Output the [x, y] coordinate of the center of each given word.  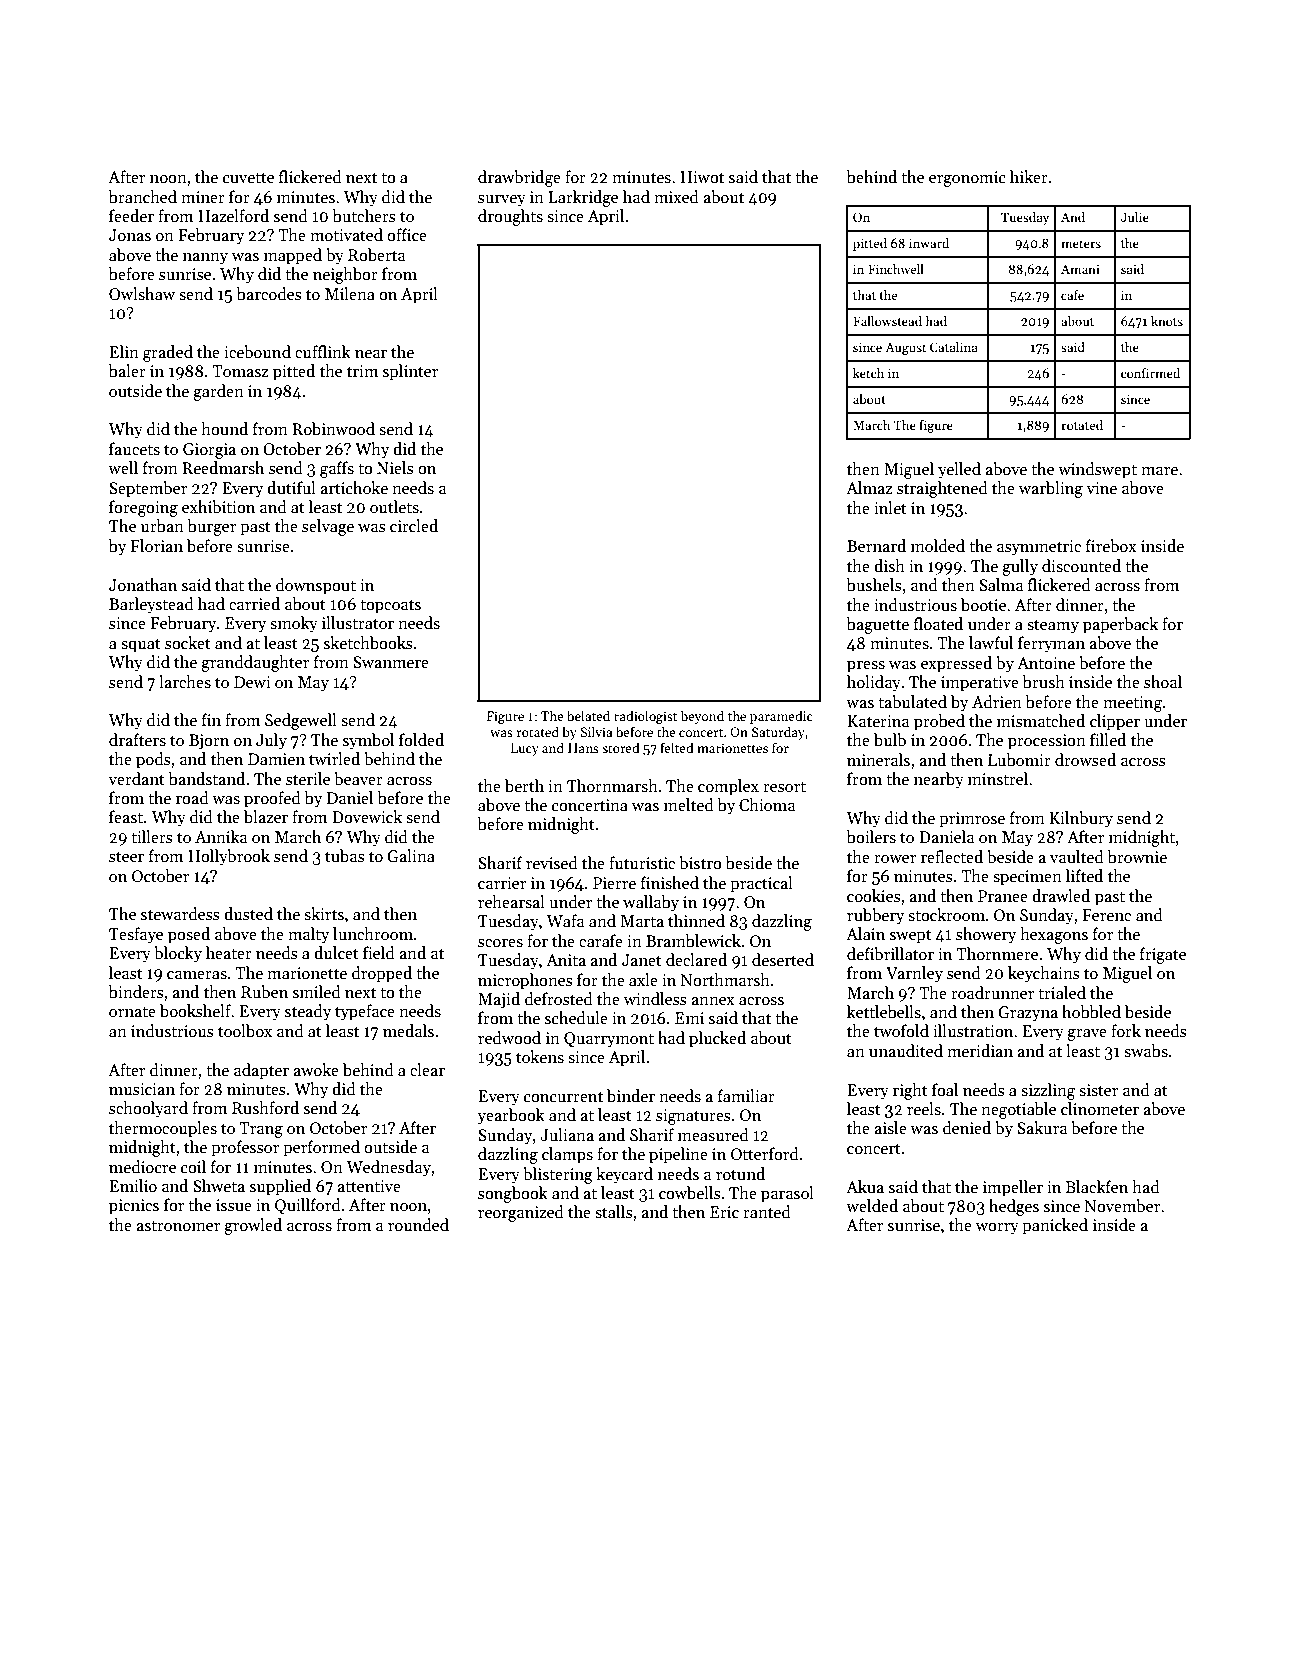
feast [126, 816]
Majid [499, 1000]
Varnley [914, 974]
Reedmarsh [223, 468]
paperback [1120, 625]
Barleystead [151, 605]
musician [142, 1089]
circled [414, 525]
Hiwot [702, 177]
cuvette [248, 178]
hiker [1029, 176]
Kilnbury [1081, 819]
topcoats [390, 607]
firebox [1111, 545]
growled [253, 1226]
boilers [871, 837]
